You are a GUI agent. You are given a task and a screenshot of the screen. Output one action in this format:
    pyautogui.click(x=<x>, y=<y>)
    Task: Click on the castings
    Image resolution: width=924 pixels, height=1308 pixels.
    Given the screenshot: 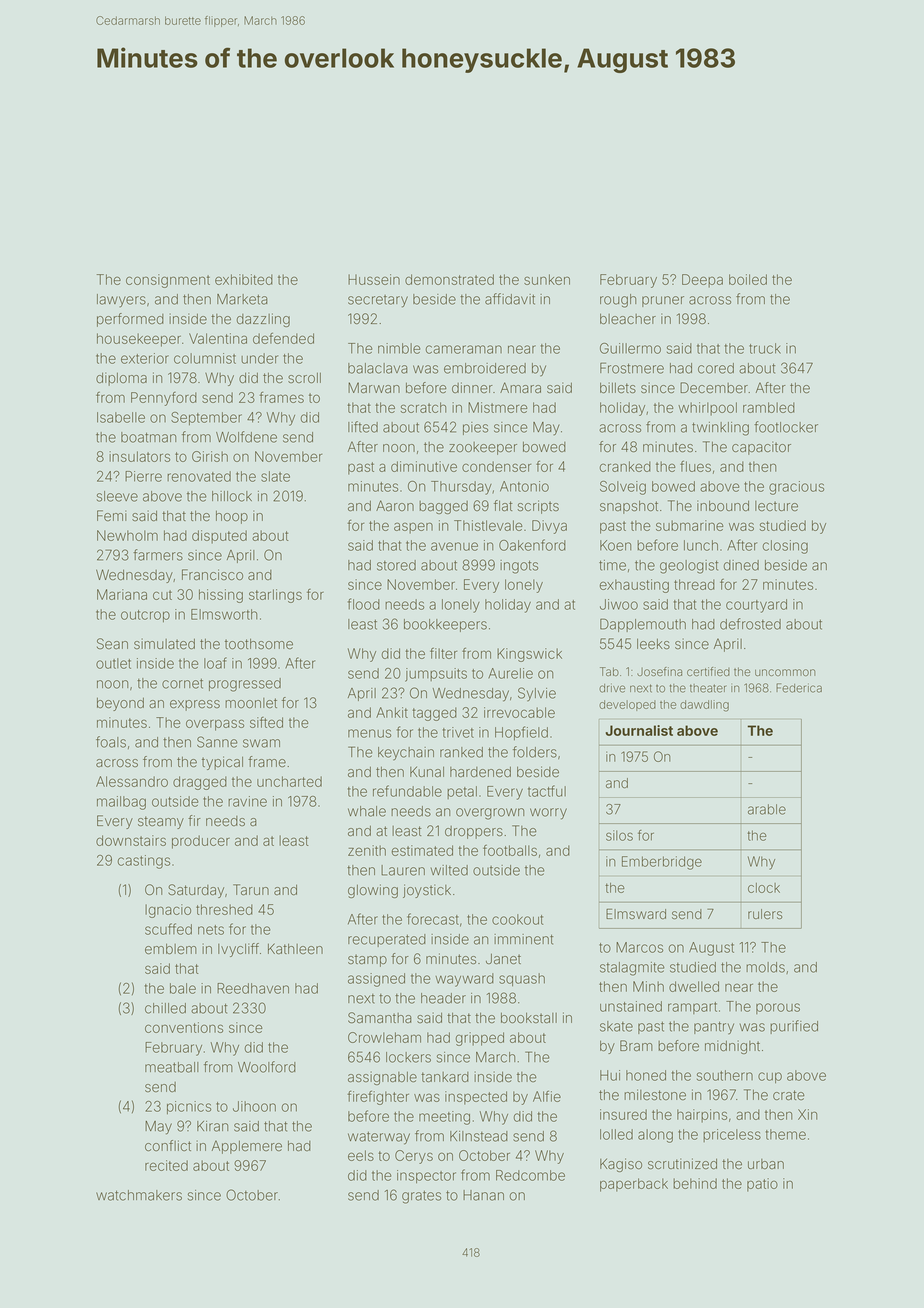 What is the action you would take?
    pyautogui.click(x=143, y=862)
